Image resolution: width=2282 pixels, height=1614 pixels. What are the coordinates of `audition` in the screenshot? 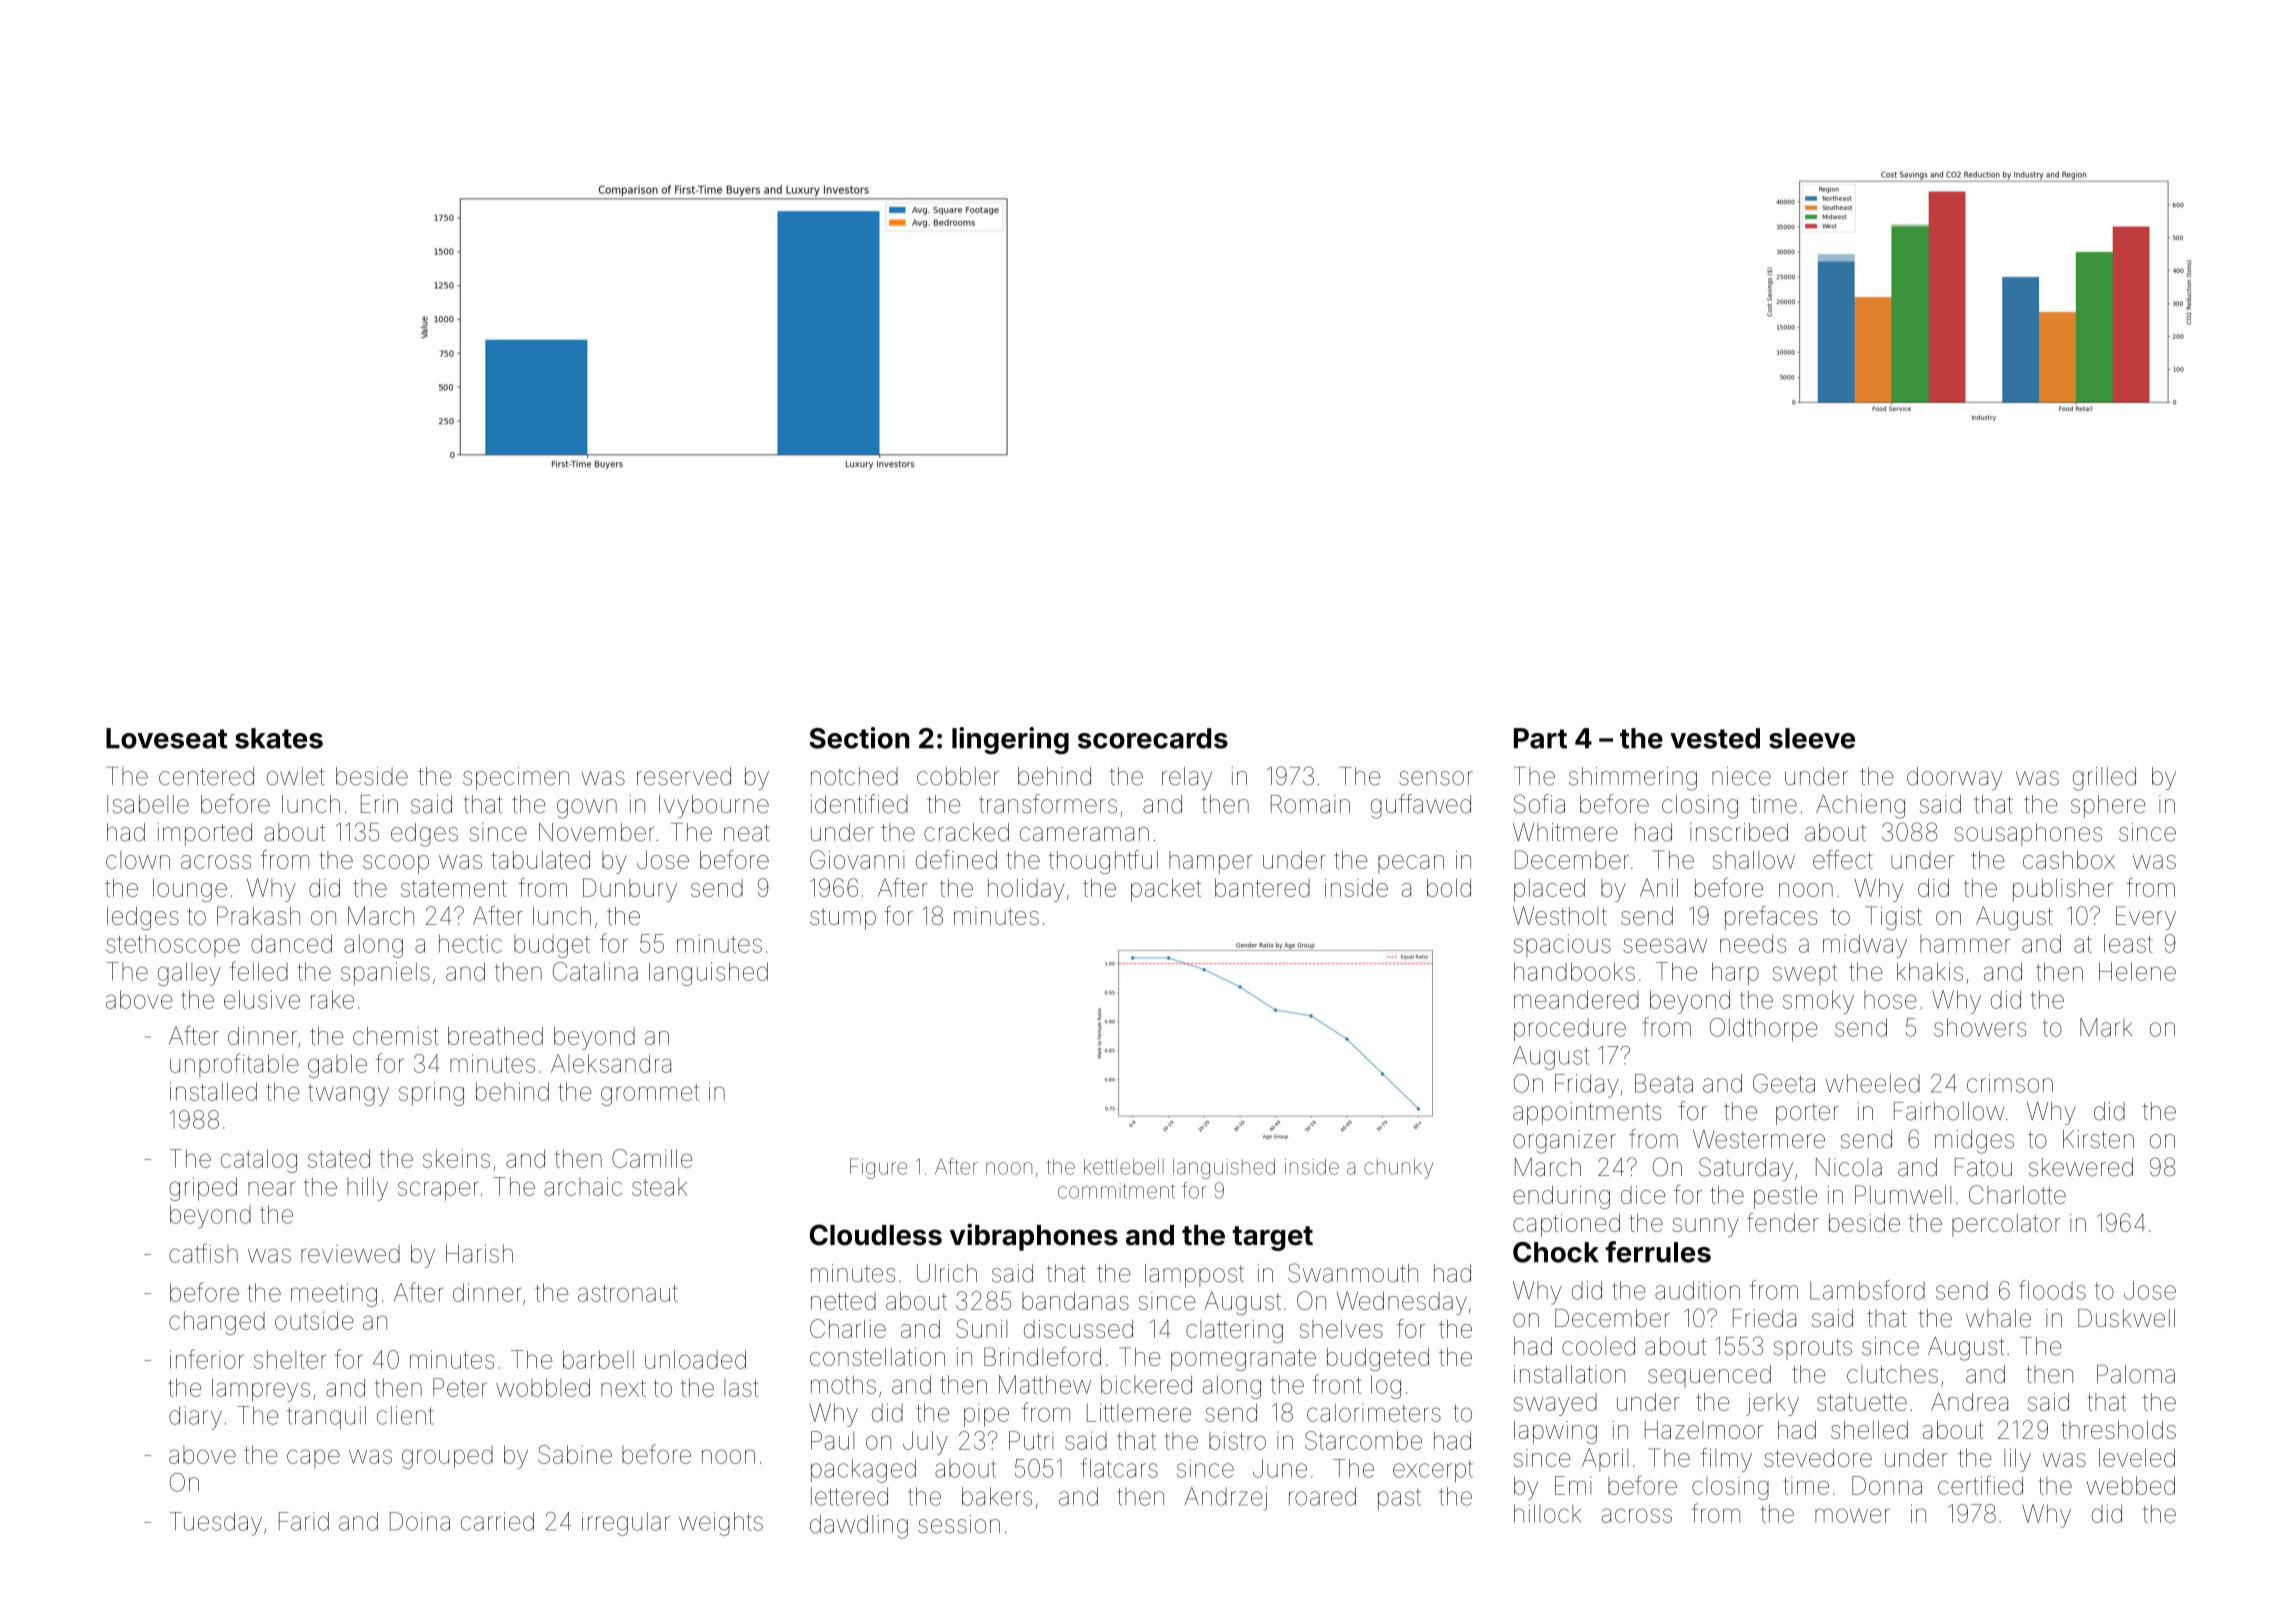 It's located at (1697, 1290).
